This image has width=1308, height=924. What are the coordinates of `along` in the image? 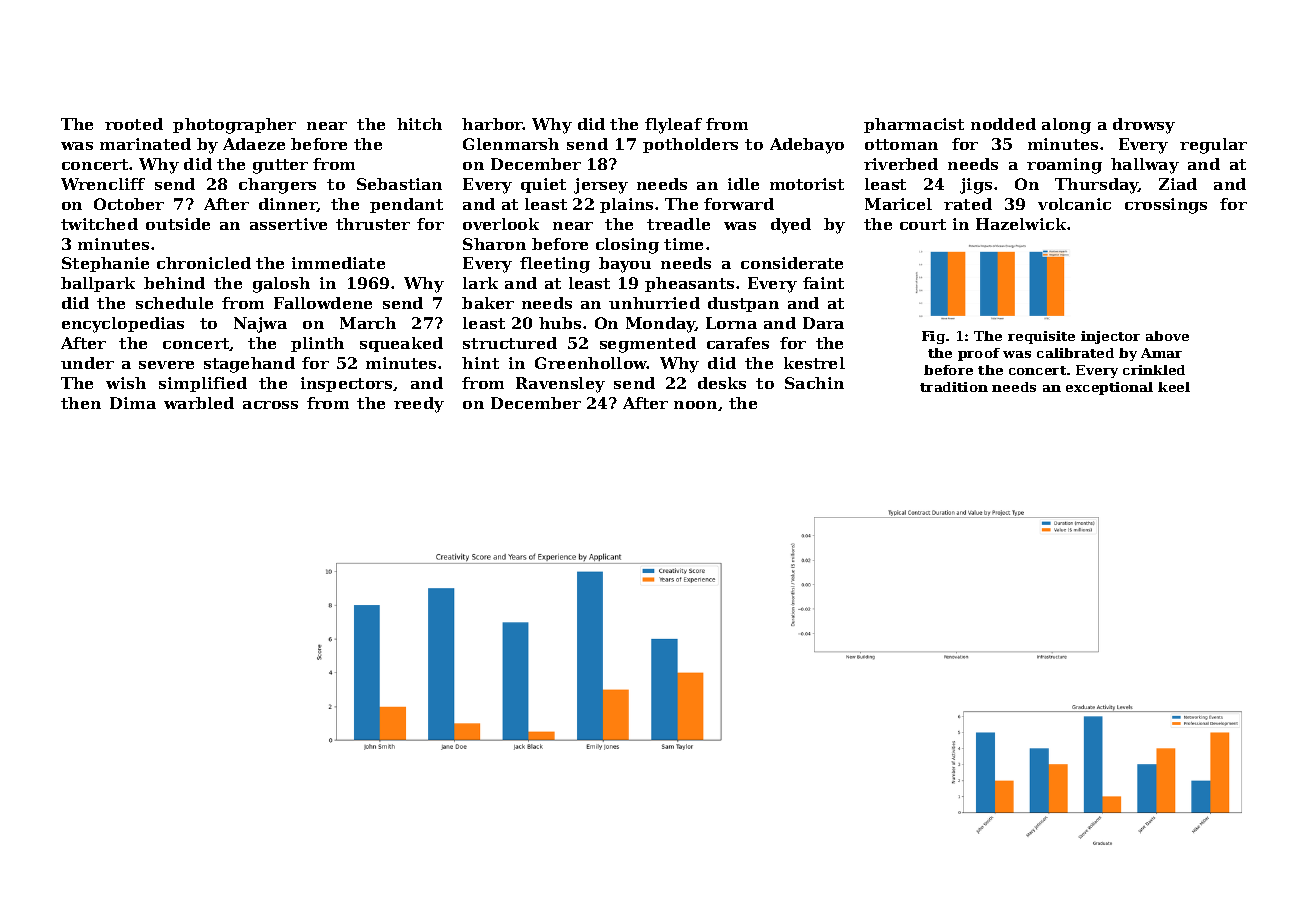 It's located at (1066, 126).
